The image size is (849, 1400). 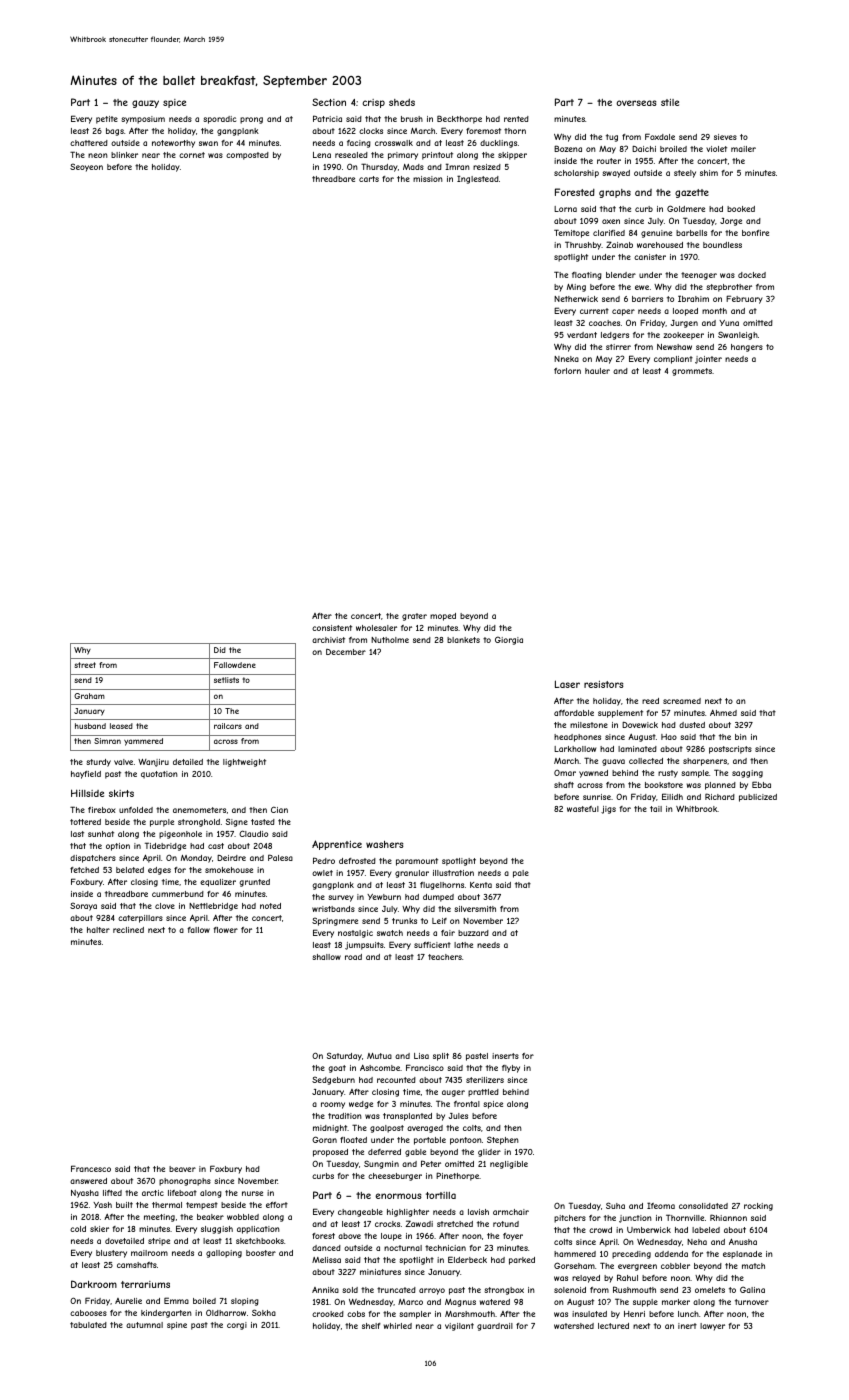 What do you see at coordinates (86, 167) in the screenshot?
I see `Seoyeon` at bounding box center [86, 167].
